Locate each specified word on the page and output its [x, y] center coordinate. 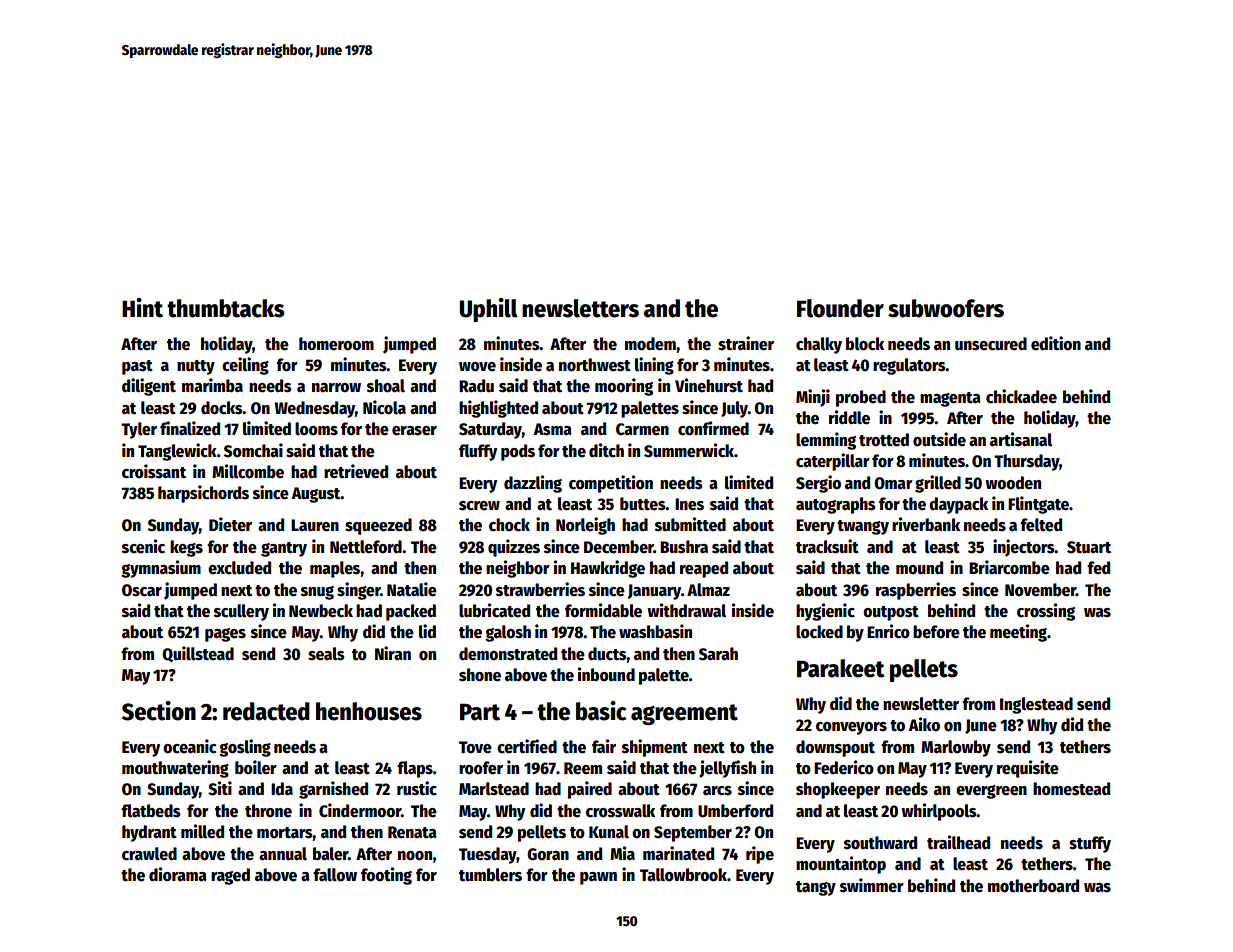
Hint [142, 308]
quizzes [514, 548]
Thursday [1026, 462]
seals [326, 654]
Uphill [488, 310]
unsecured [991, 344]
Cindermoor [360, 810]
